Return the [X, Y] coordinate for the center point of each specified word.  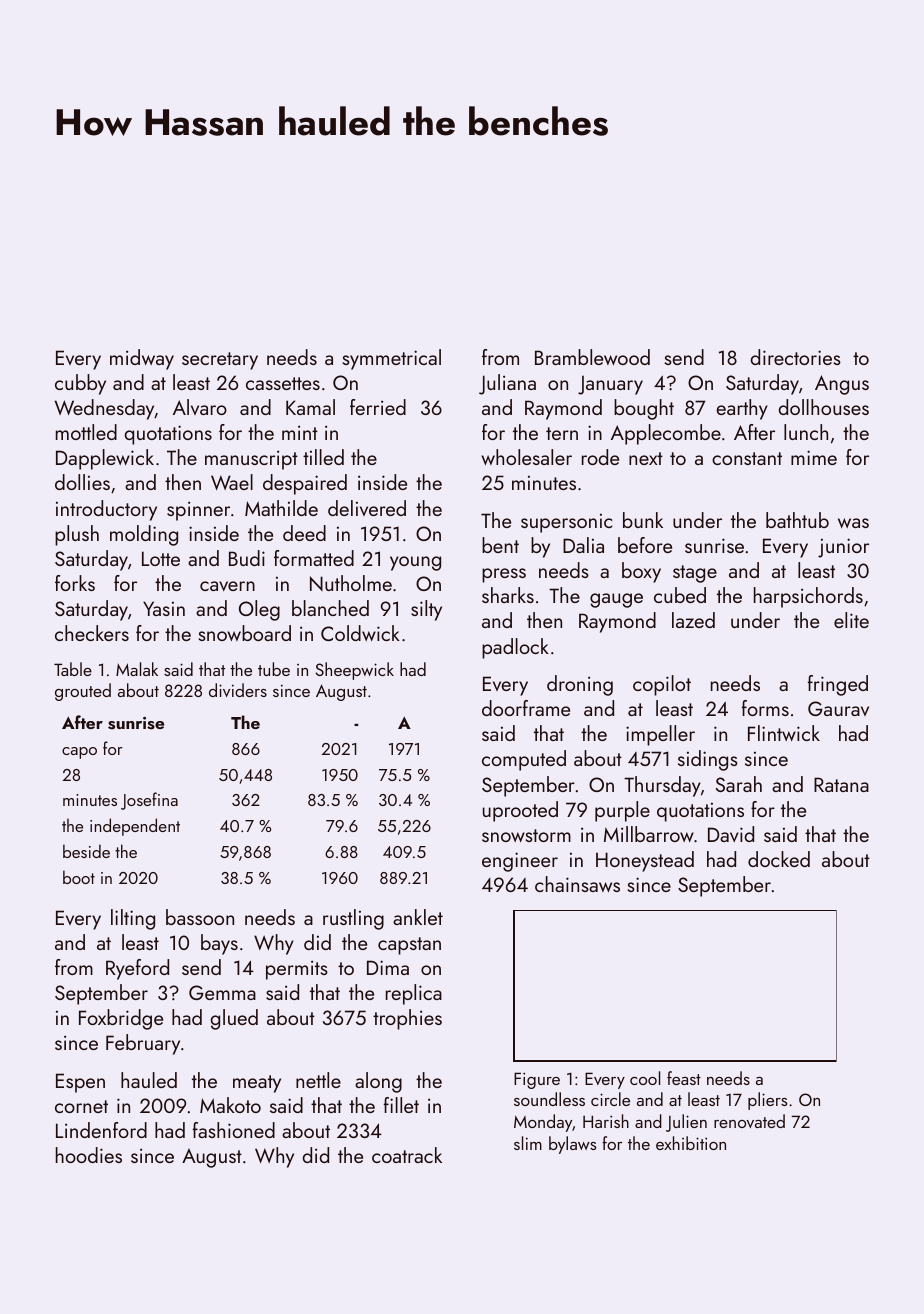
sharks [508, 595]
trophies [407, 1019]
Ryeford [137, 969]
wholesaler [526, 457]
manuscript [251, 460]
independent [135, 827]
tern [562, 433]
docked [779, 859]
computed [524, 760]
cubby [80, 384]
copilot [662, 685]
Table [73, 669]
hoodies [89, 1155]
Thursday [662, 786]
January [610, 385]
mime [814, 457]
